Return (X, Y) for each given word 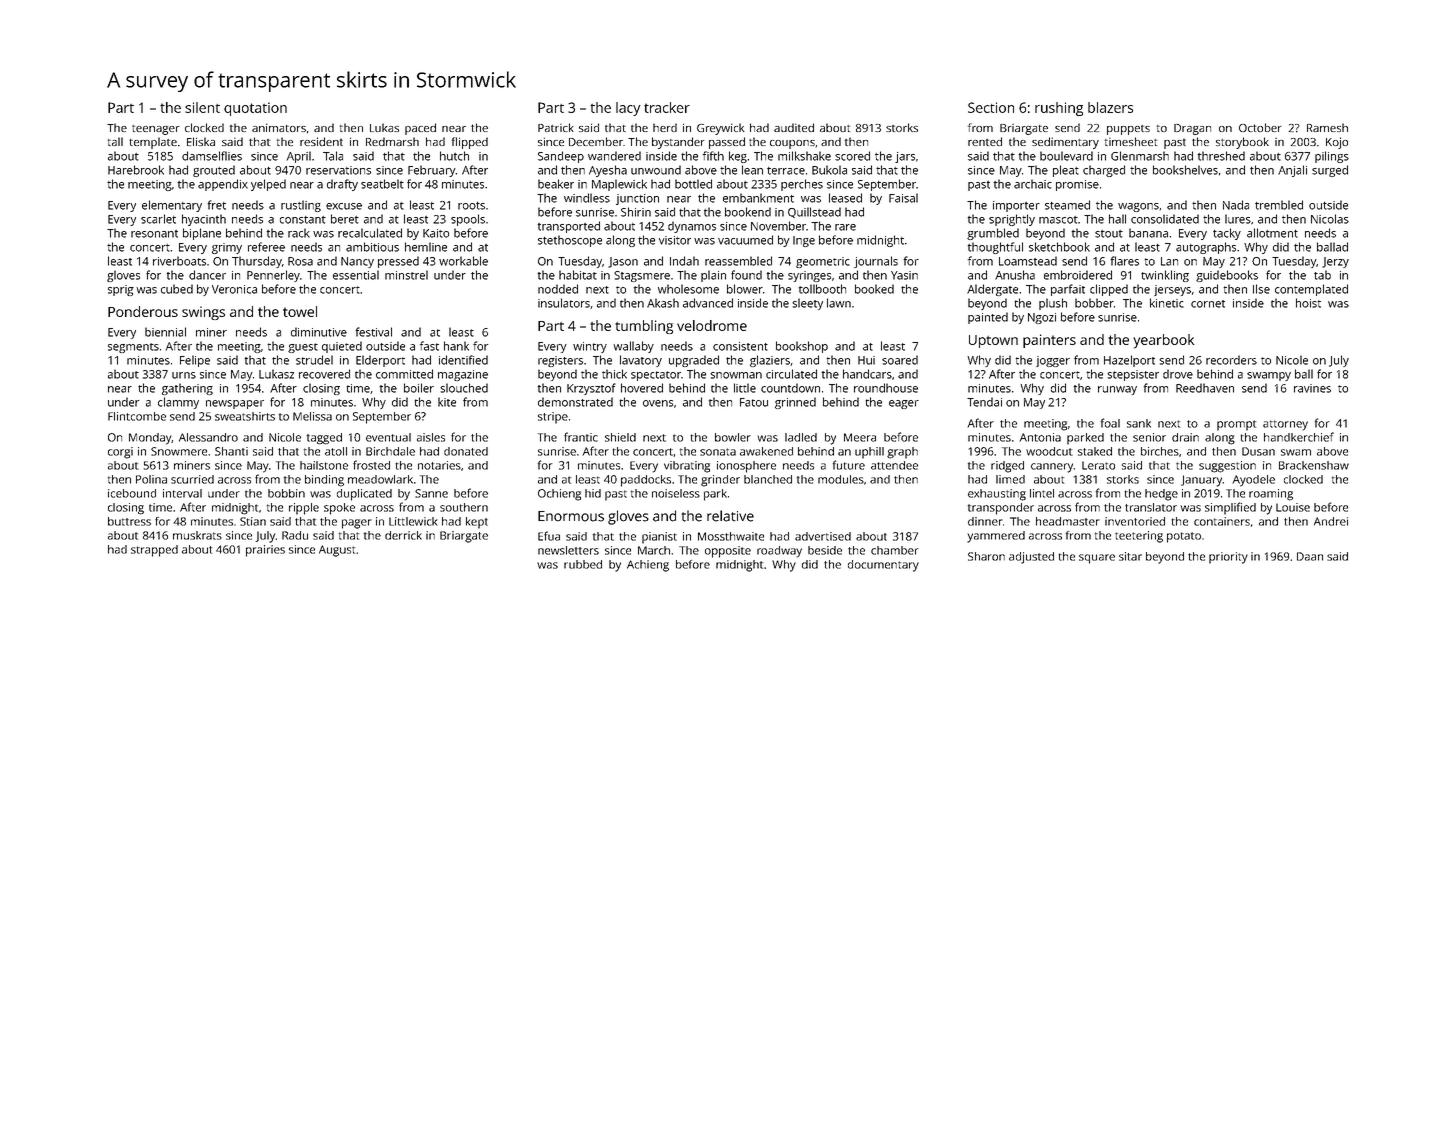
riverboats (179, 261)
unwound (656, 170)
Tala (333, 156)
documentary (883, 566)
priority (1228, 558)
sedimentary (1065, 143)
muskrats (197, 535)
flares (1125, 261)
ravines (1312, 388)
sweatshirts (245, 416)
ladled (801, 437)
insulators (564, 303)
